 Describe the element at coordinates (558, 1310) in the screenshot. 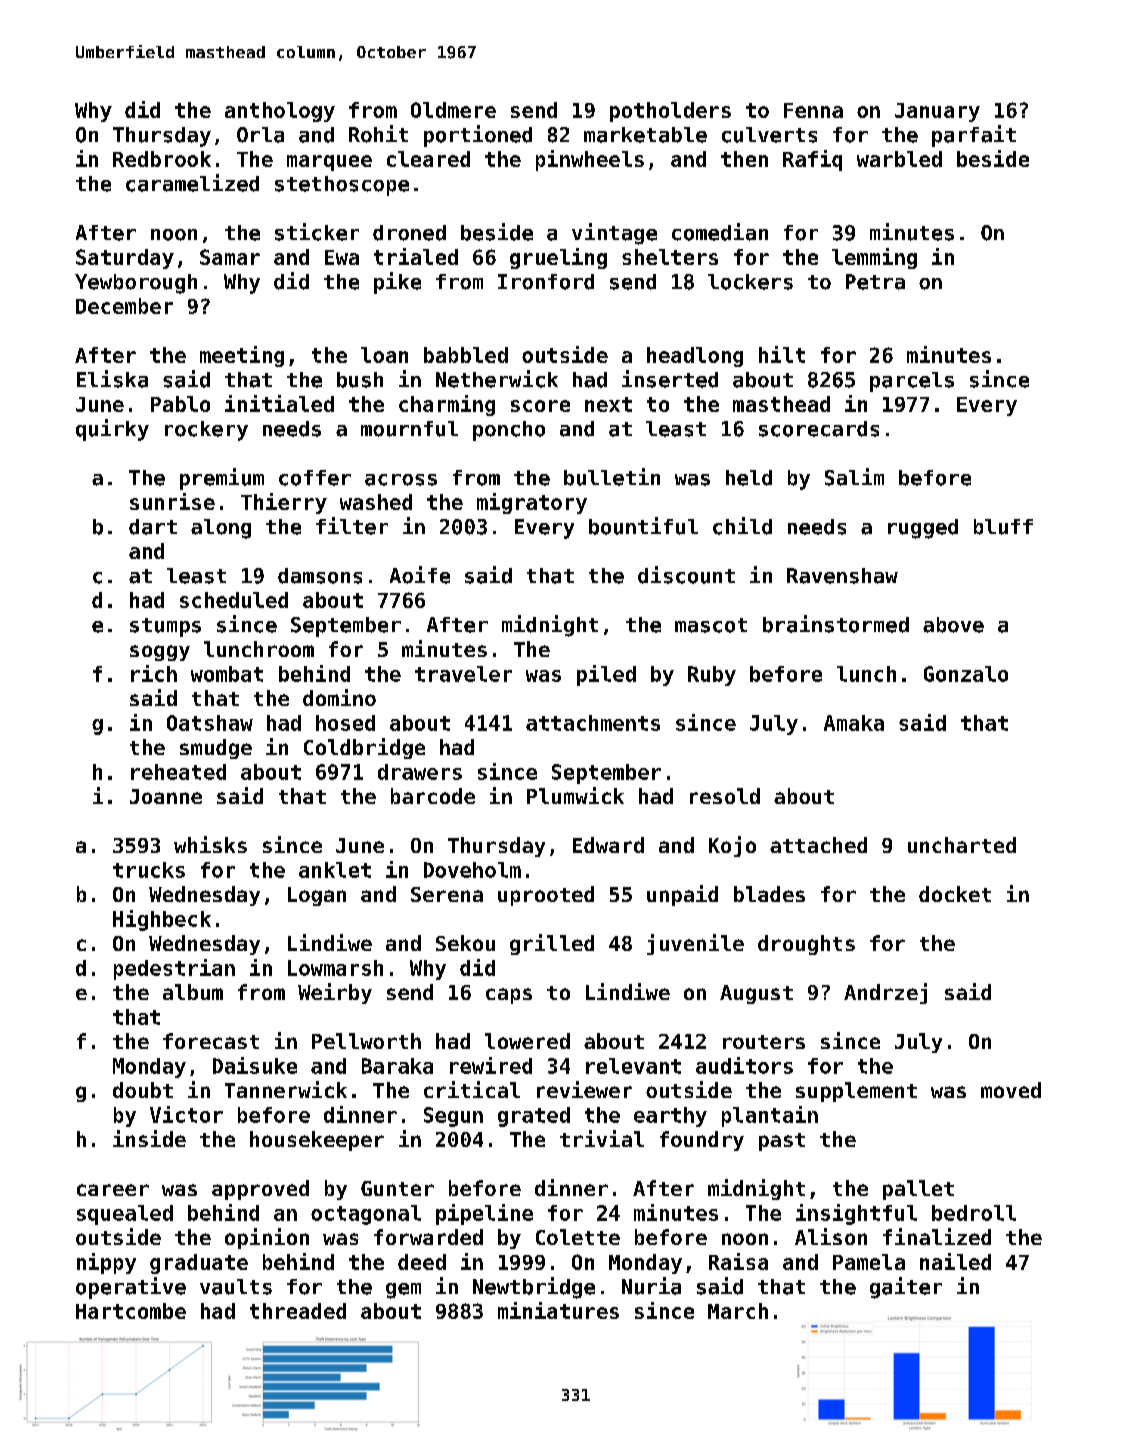

I see `miniatures` at that location.
